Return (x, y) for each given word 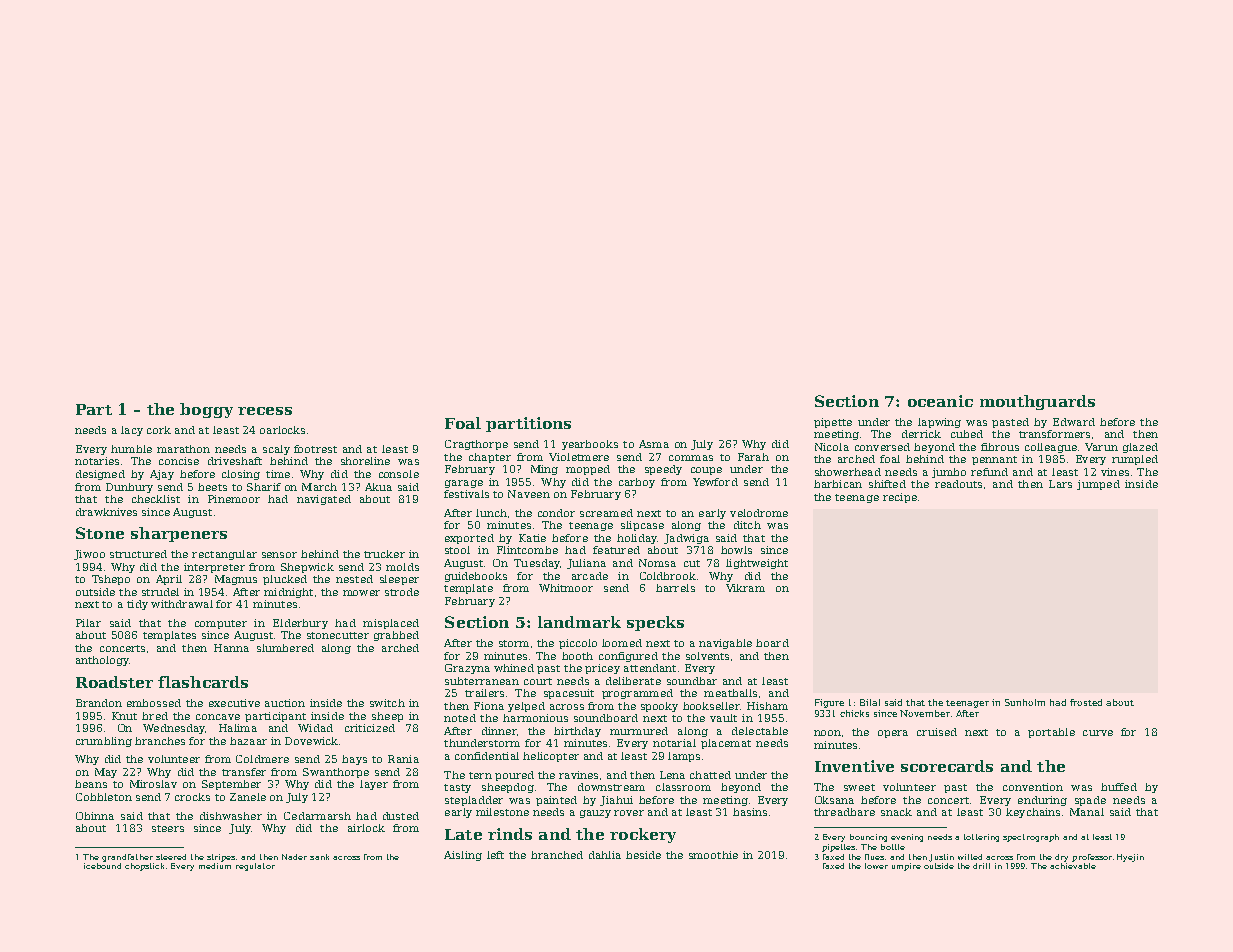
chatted (710, 775)
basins (750, 812)
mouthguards (1037, 402)
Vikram (745, 588)
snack (896, 812)
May (106, 773)
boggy (206, 410)
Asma (654, 444)
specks (655, 623)
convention (1033, 787)
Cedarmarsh (317, 816)
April (169, 580)
